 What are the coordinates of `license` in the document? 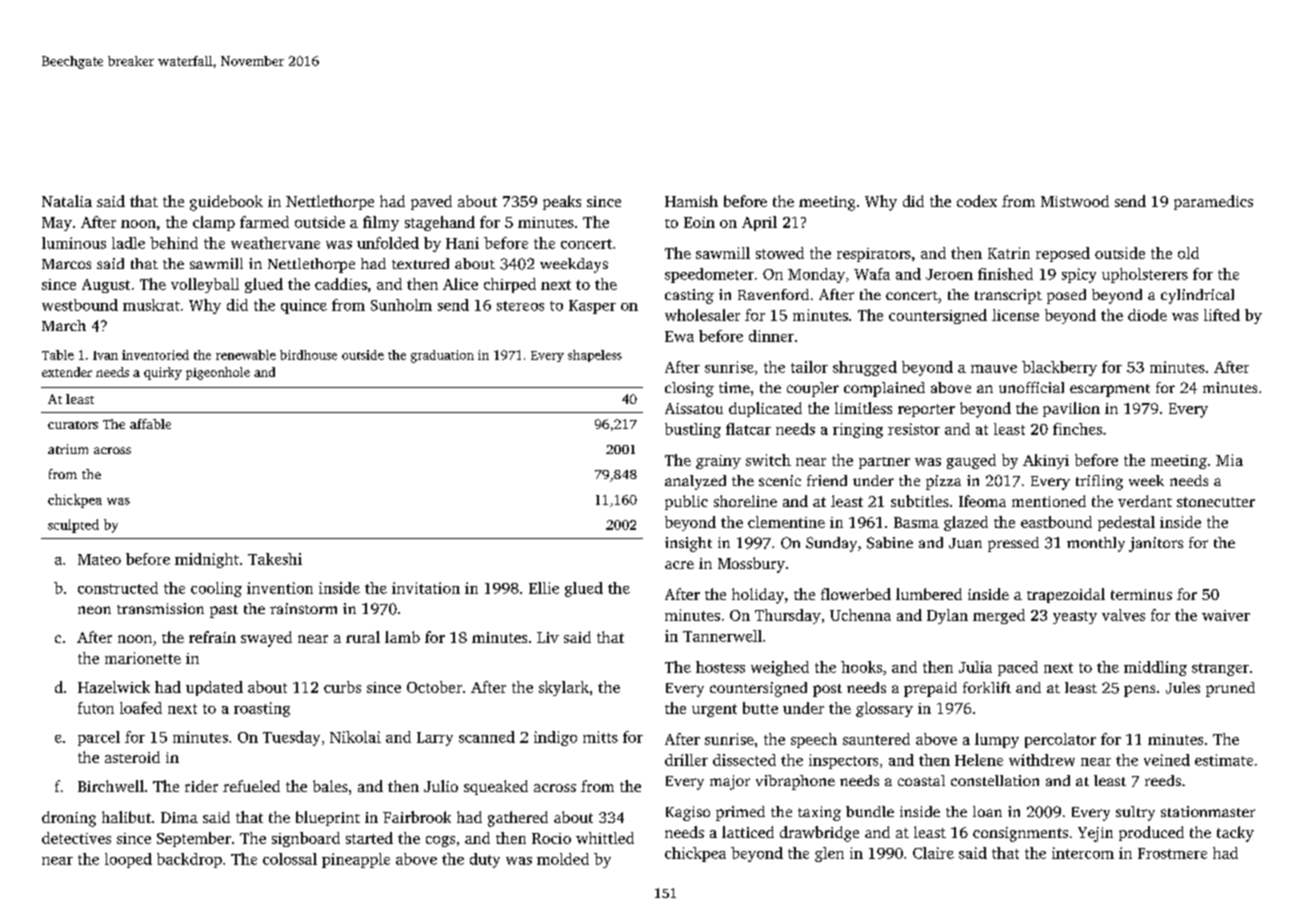 It's located at (1015, 315).
